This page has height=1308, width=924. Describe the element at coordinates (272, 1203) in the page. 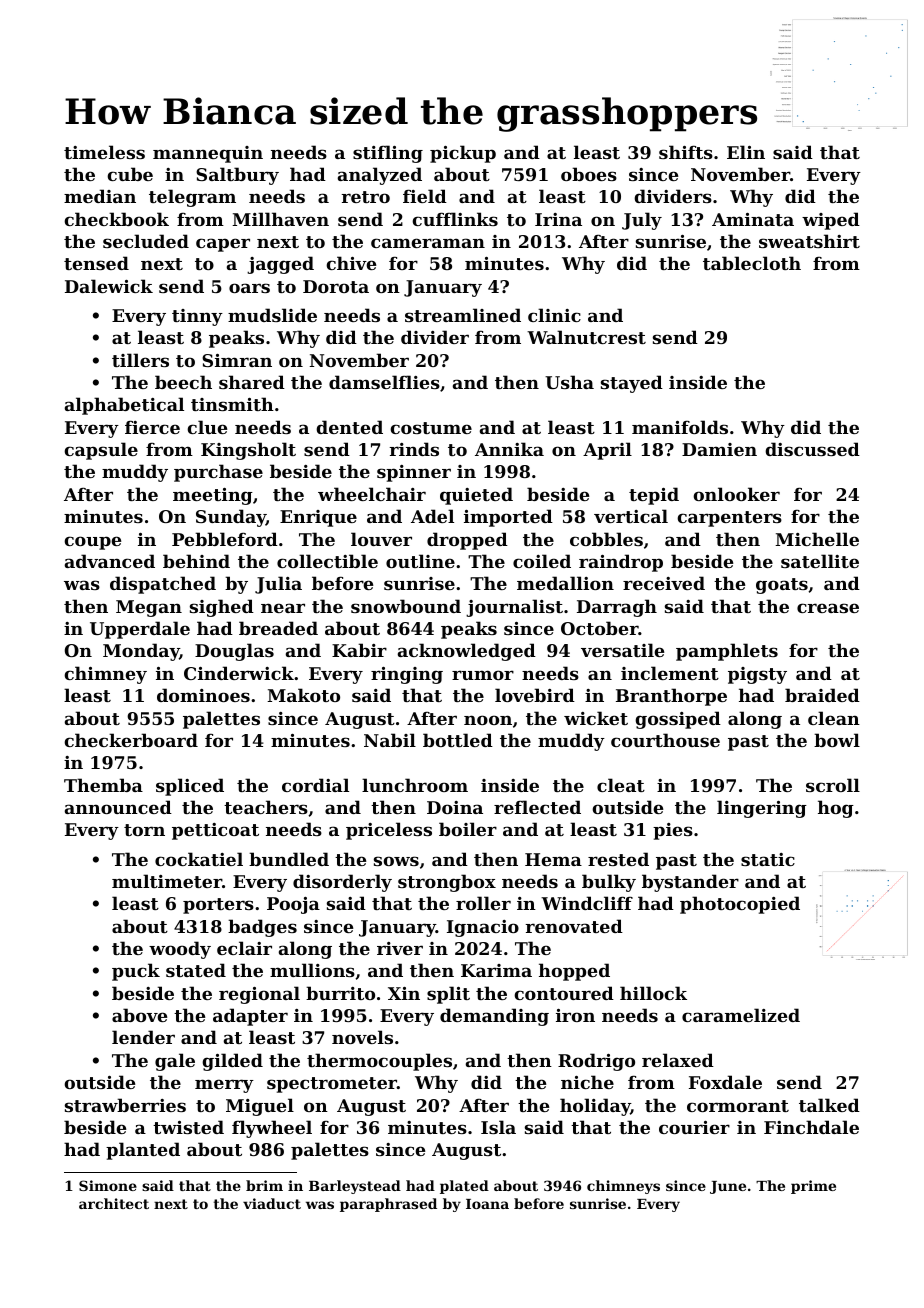

I see `viaduct` at that location.
